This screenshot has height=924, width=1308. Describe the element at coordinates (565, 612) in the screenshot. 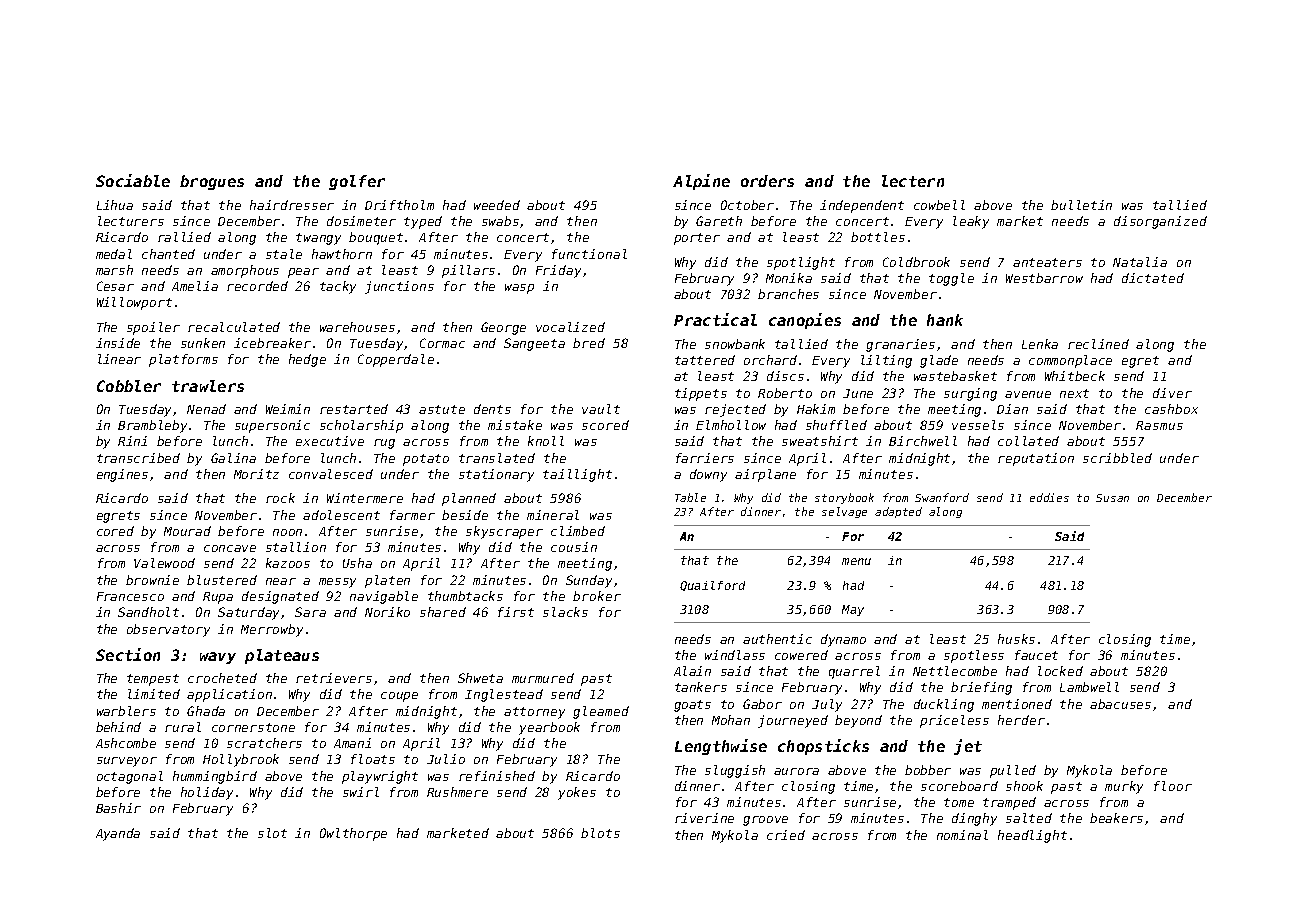

I see `slacks` at that location.
